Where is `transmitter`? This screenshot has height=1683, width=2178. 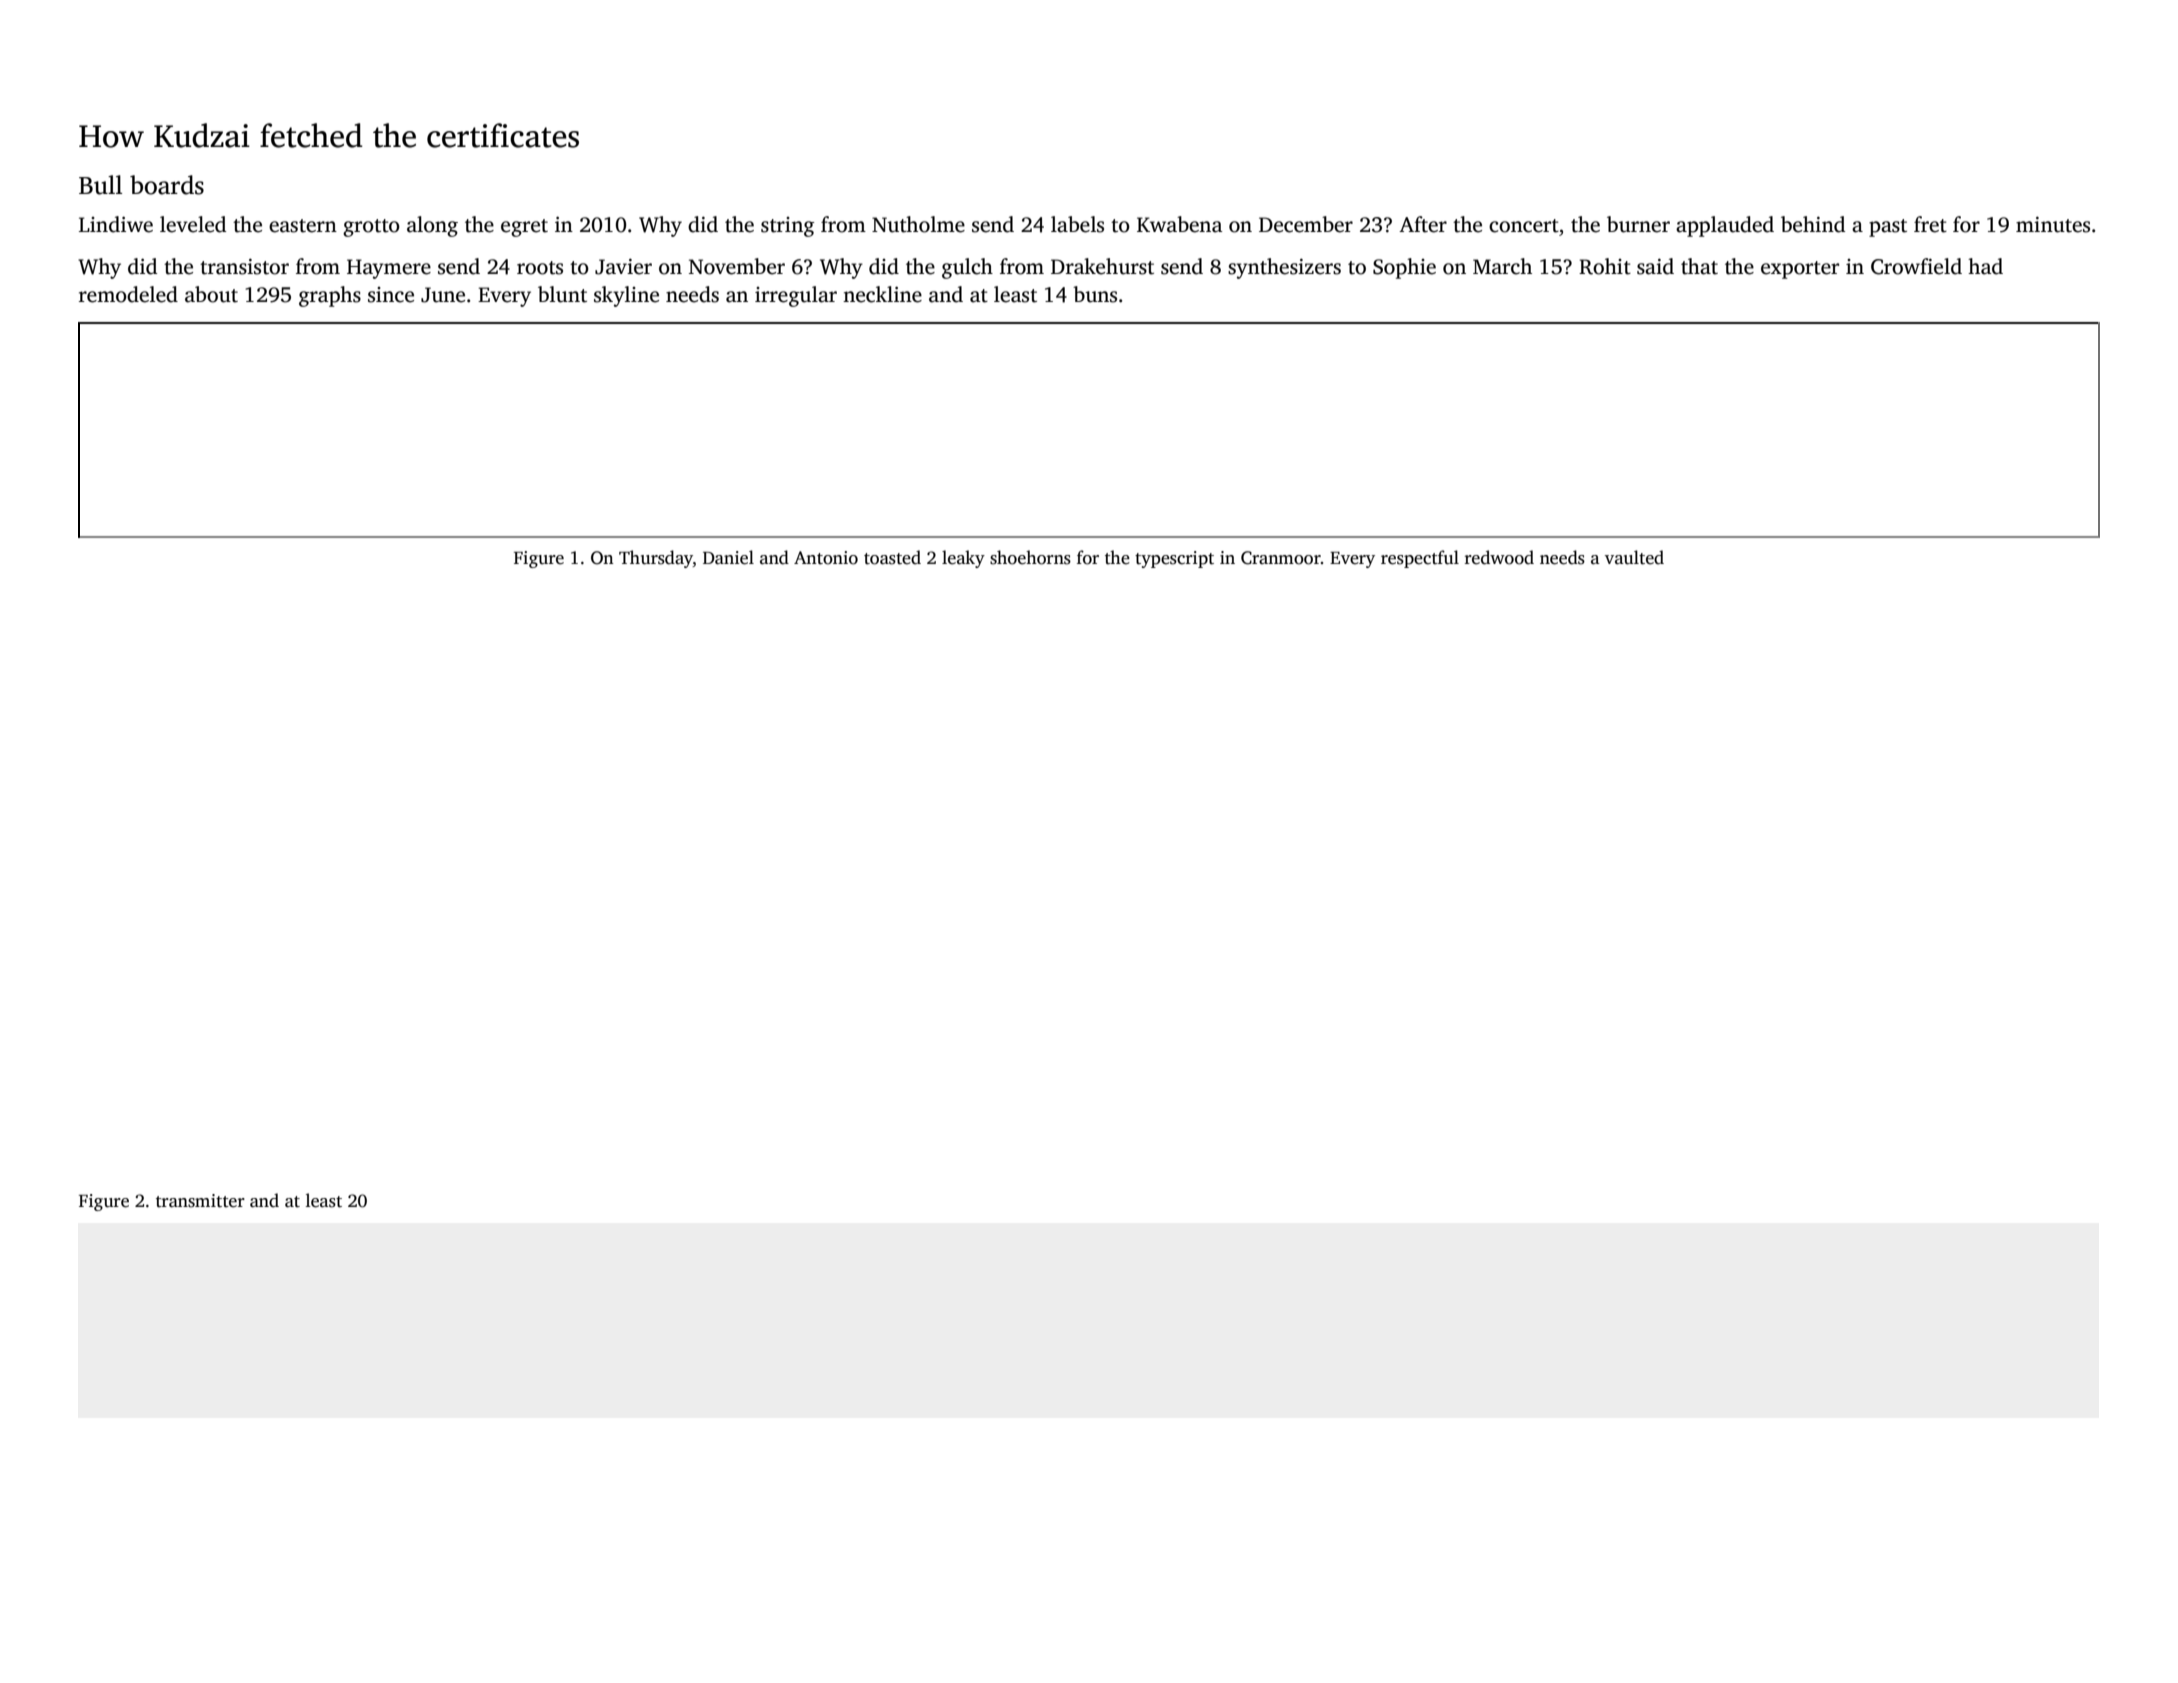 transmitter is located at coordinates (200, 1201).
